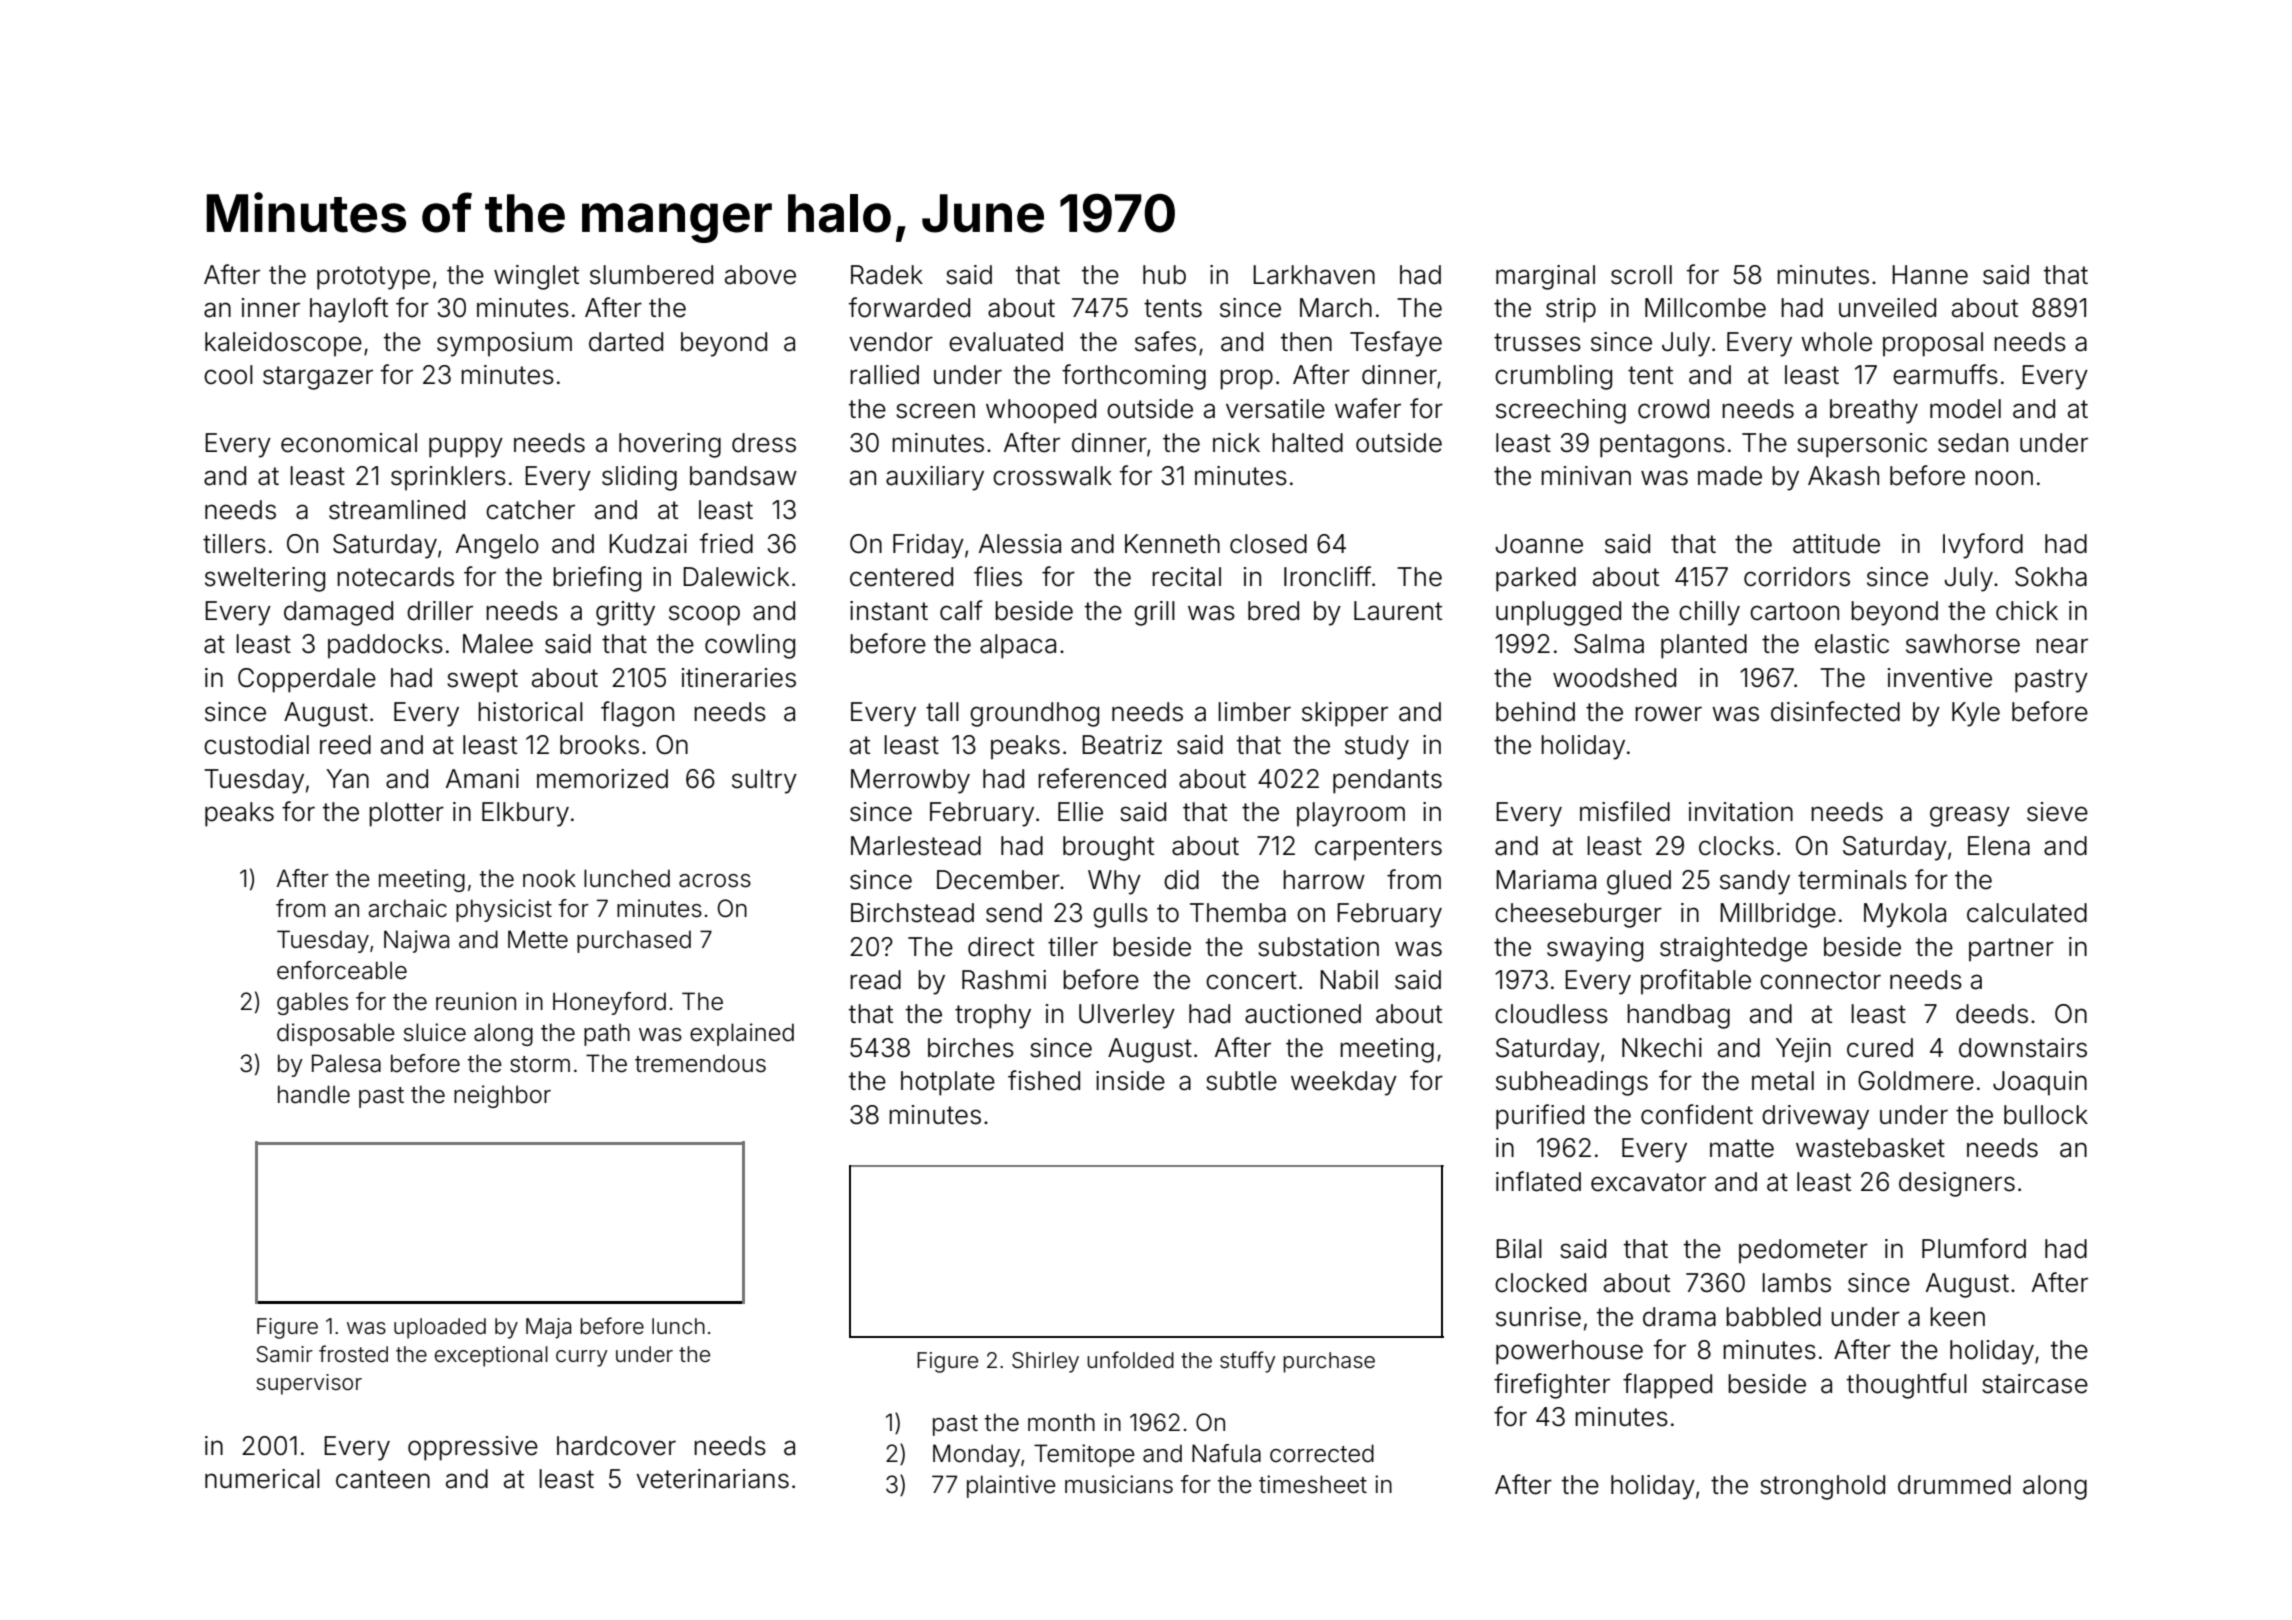 The height and width of the screenshot is (1620, 2292). Describe the element at coordinates (2040, 1083) in the screenshot. I see `Joaquin` at that location.
